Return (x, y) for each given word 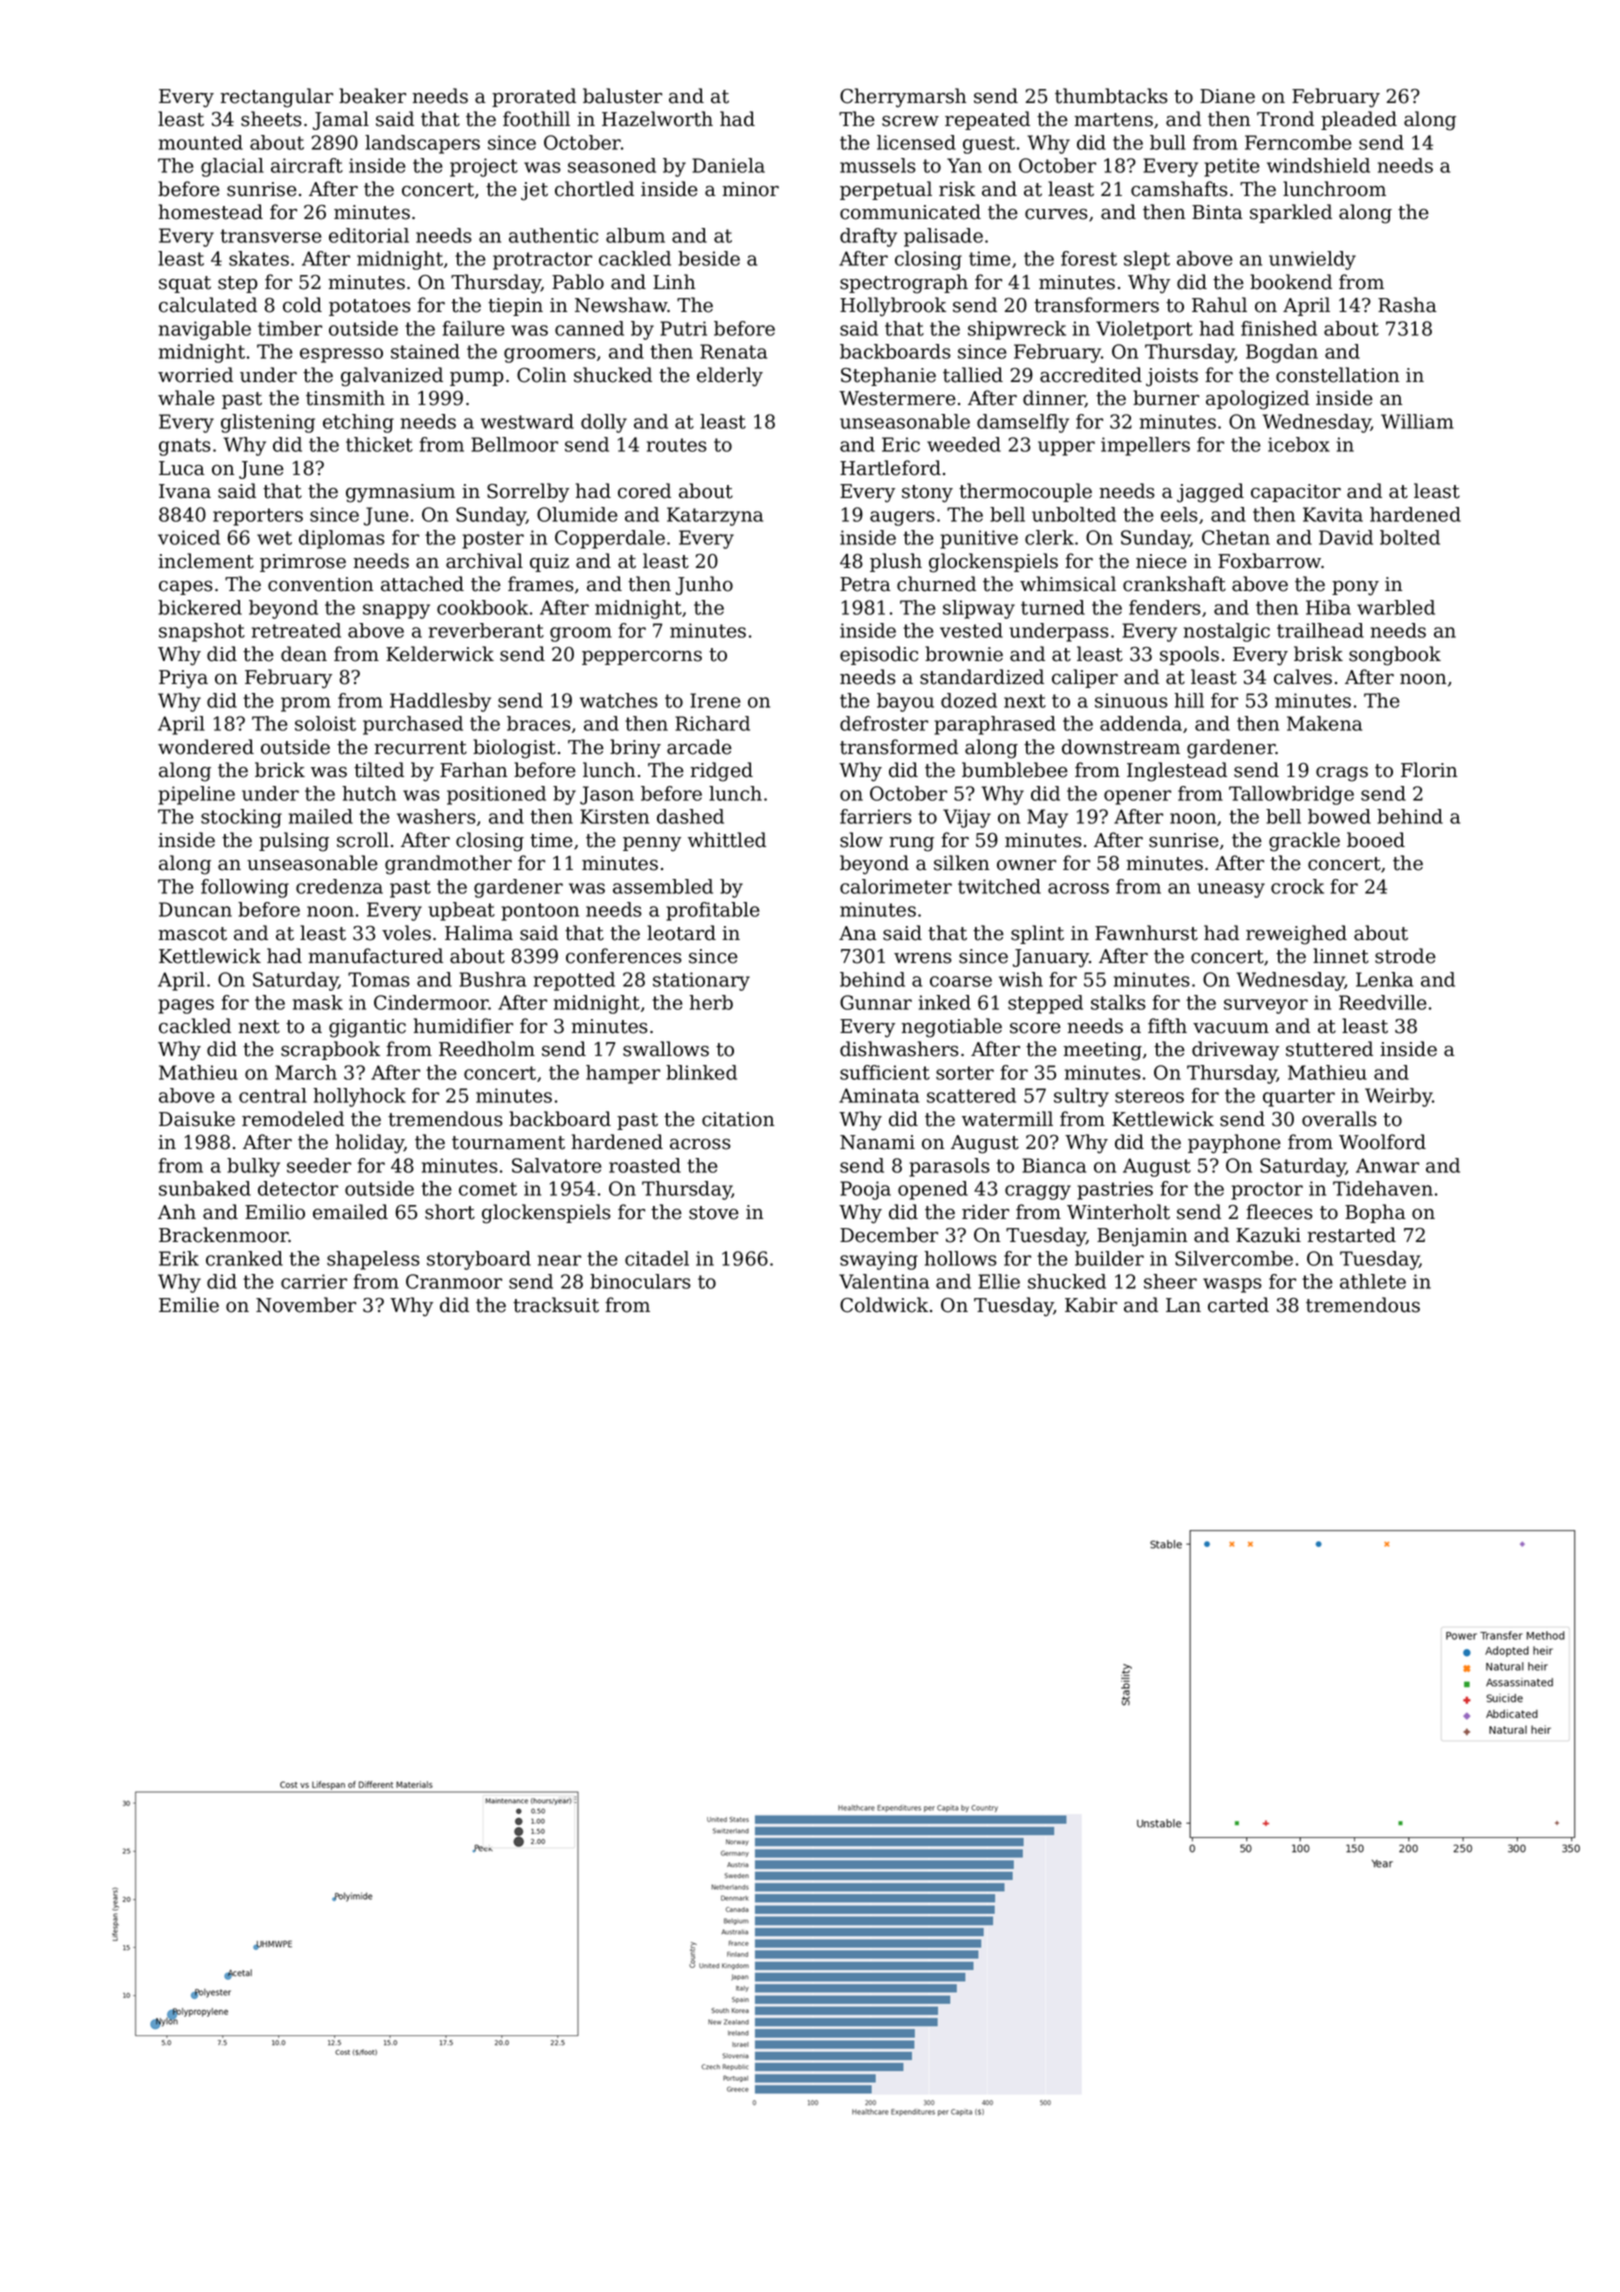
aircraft (307, 165)
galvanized (392, 377)
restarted (1351, 1235)
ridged (721, 772)
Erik (179, 1258)
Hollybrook (893, 307)
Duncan (195, 909)
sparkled (1291, 213)
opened (933, 1190)
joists (1172, 377)
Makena (1324, 723)
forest (1089, 258)
